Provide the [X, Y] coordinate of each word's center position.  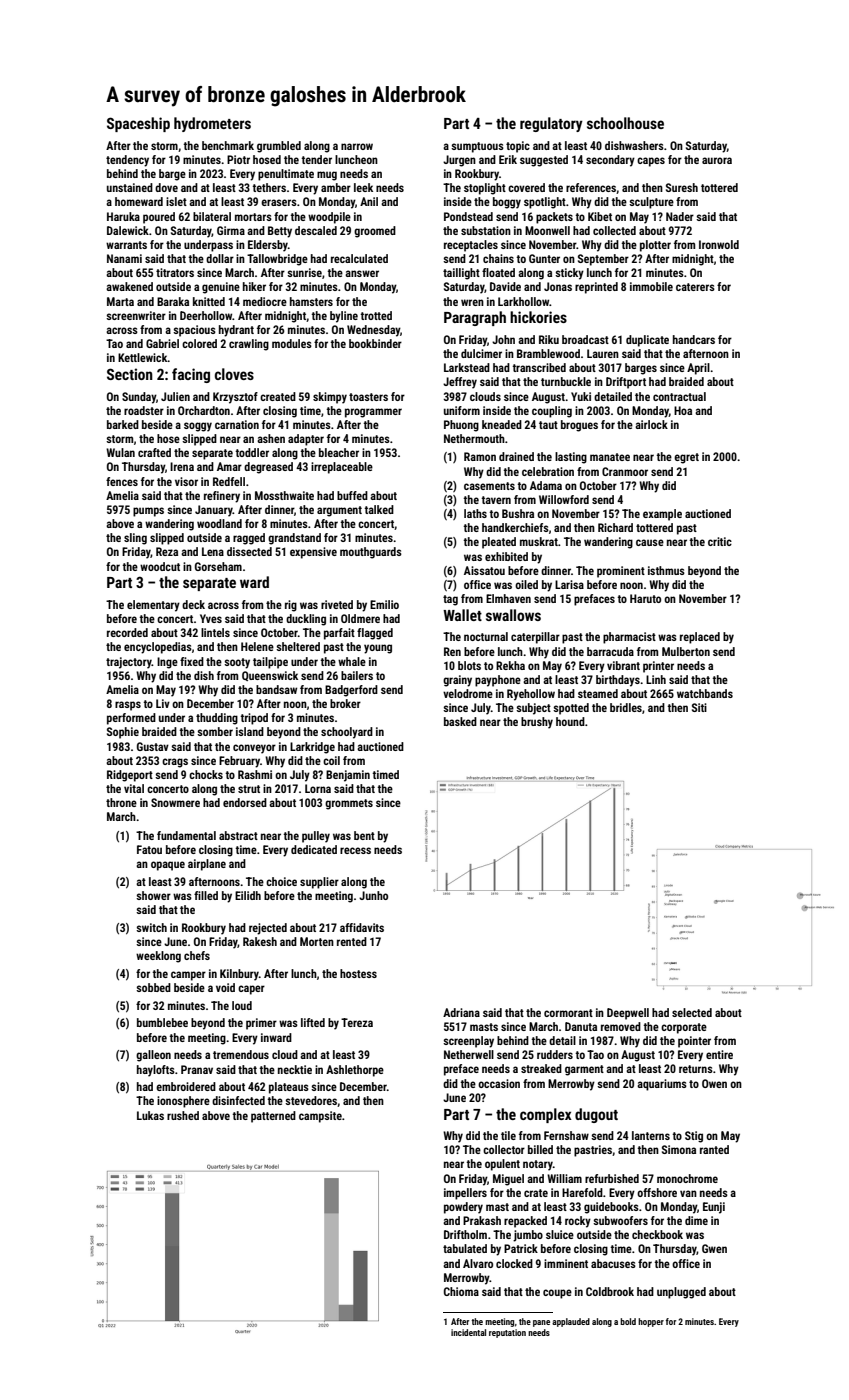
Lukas [150, 1115]
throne [121, 802]
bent [364, 835]
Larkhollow [524, 301]
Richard [615, 527]
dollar [220, 258]
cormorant [568, 1013]
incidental [468, 1332]
